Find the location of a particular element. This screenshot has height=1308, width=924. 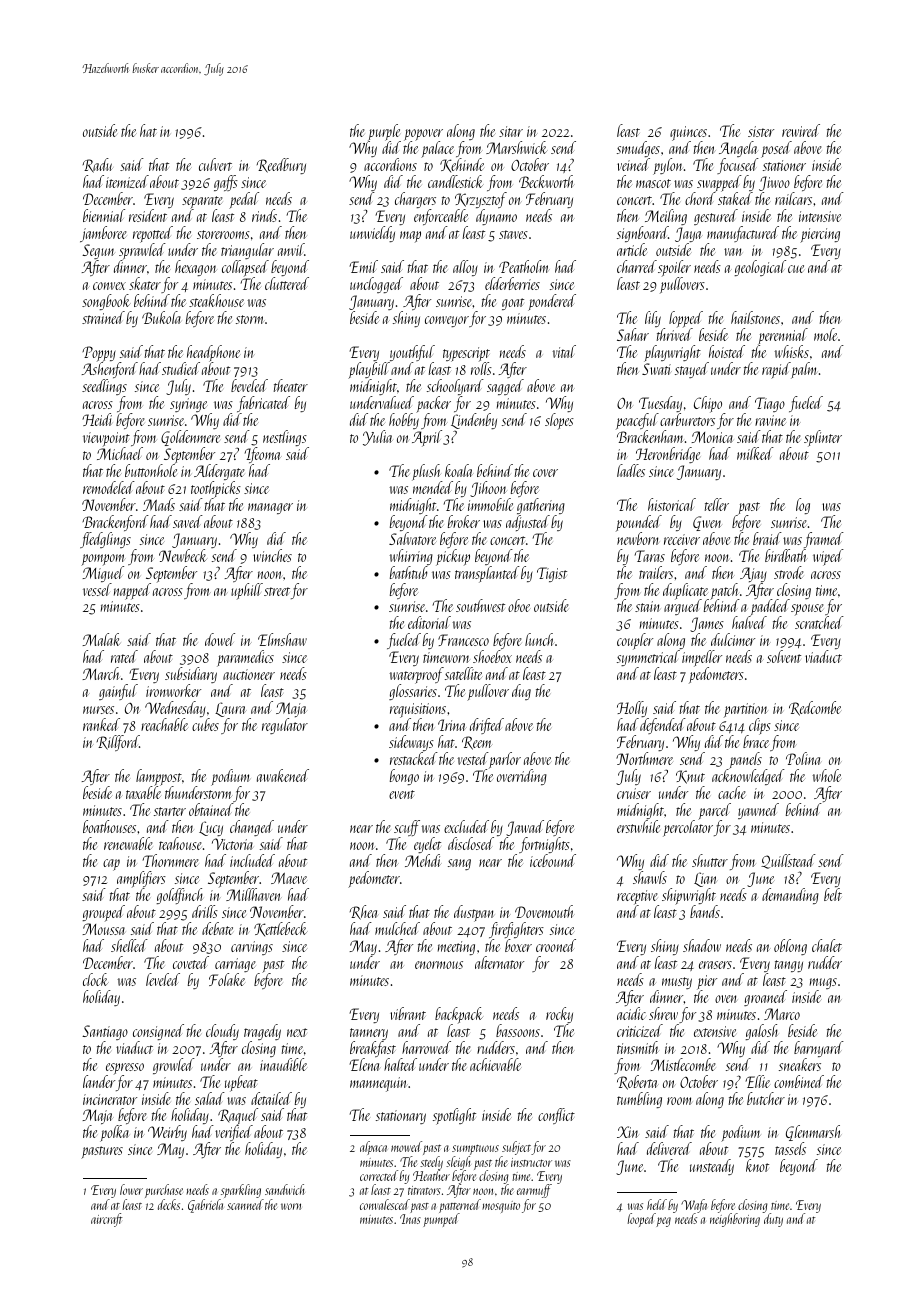

icebound is located at coordinates (553, 860).
